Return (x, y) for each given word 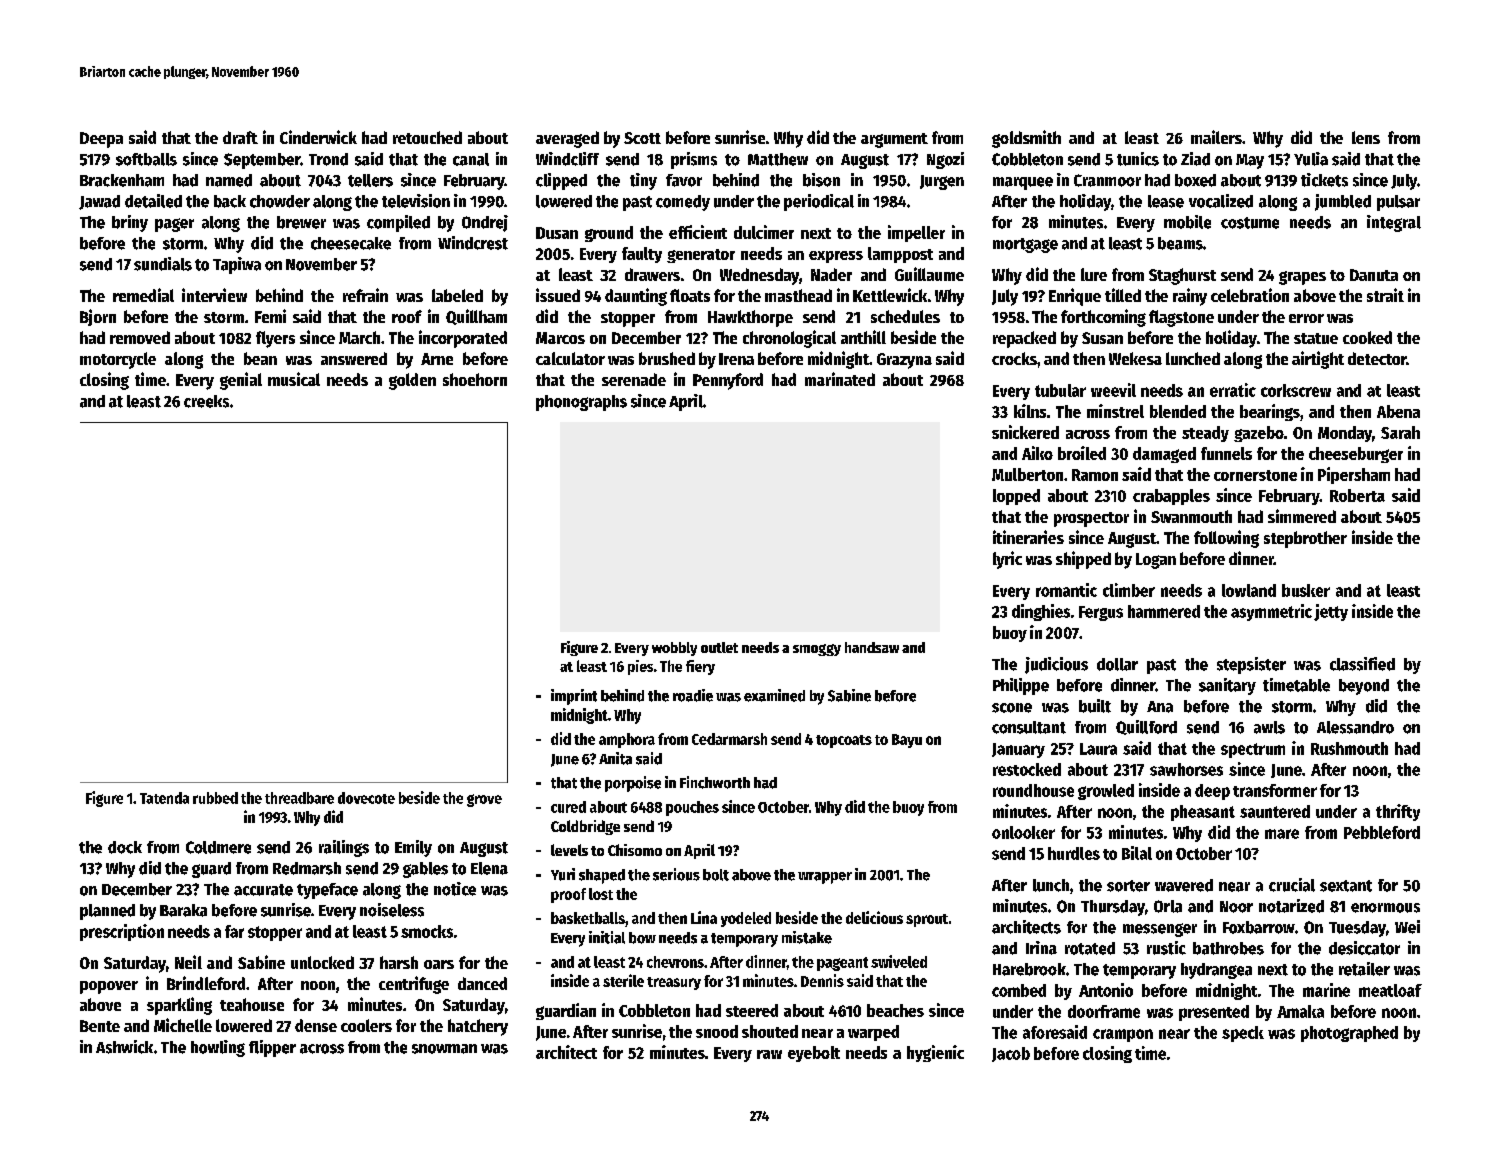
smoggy (817, 650)
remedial (143, 295)
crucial (1292, 885)
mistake (807, 937)
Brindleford (206, 983)
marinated (840, 379)
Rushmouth (1349, 748)
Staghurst (1182, 276)
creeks (206, 401)
